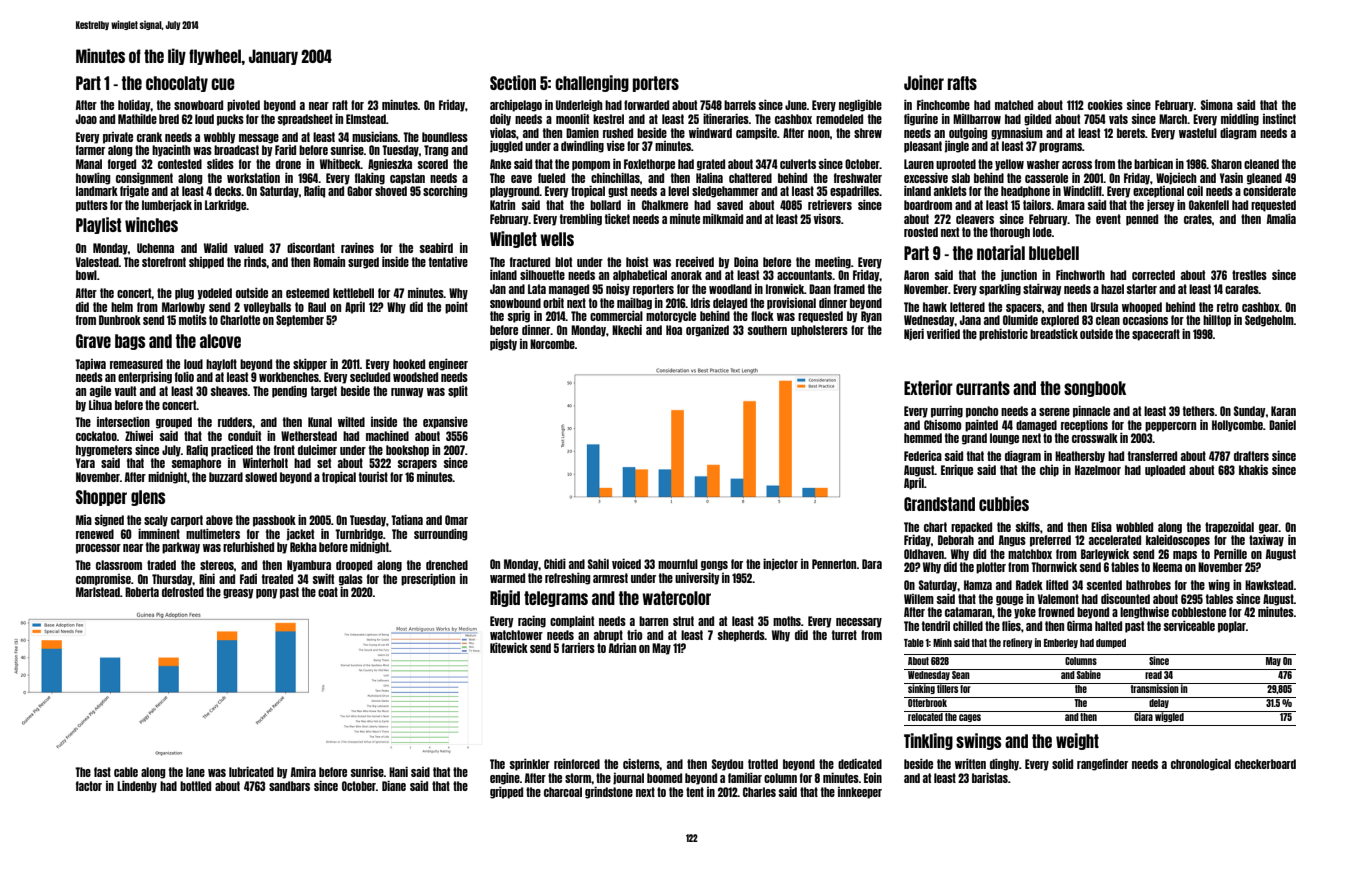  I want to click on Manal, so click(89, 164).
